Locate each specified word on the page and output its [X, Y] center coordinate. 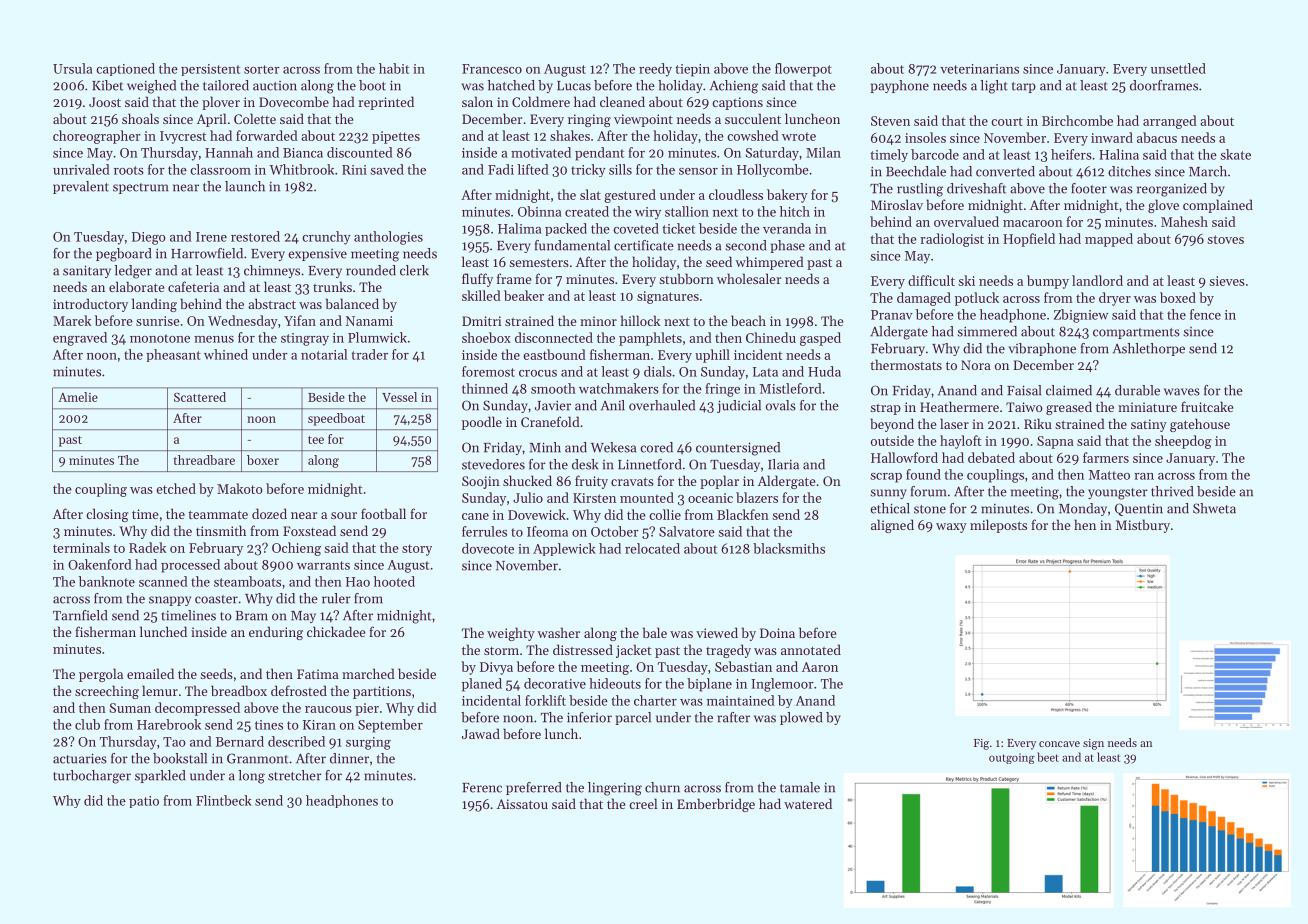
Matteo [1109, 475]
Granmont [258, 758]
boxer [263, 460]
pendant [599, 154]
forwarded [267, 135]
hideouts [615, 683]
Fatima [318, 674]
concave [1059, 744]
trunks [332, 286]
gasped [820, 339]
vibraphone [1042, 349]
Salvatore [687, 531]
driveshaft [977, 188]
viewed [717, 632]
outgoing [1012, 758]
